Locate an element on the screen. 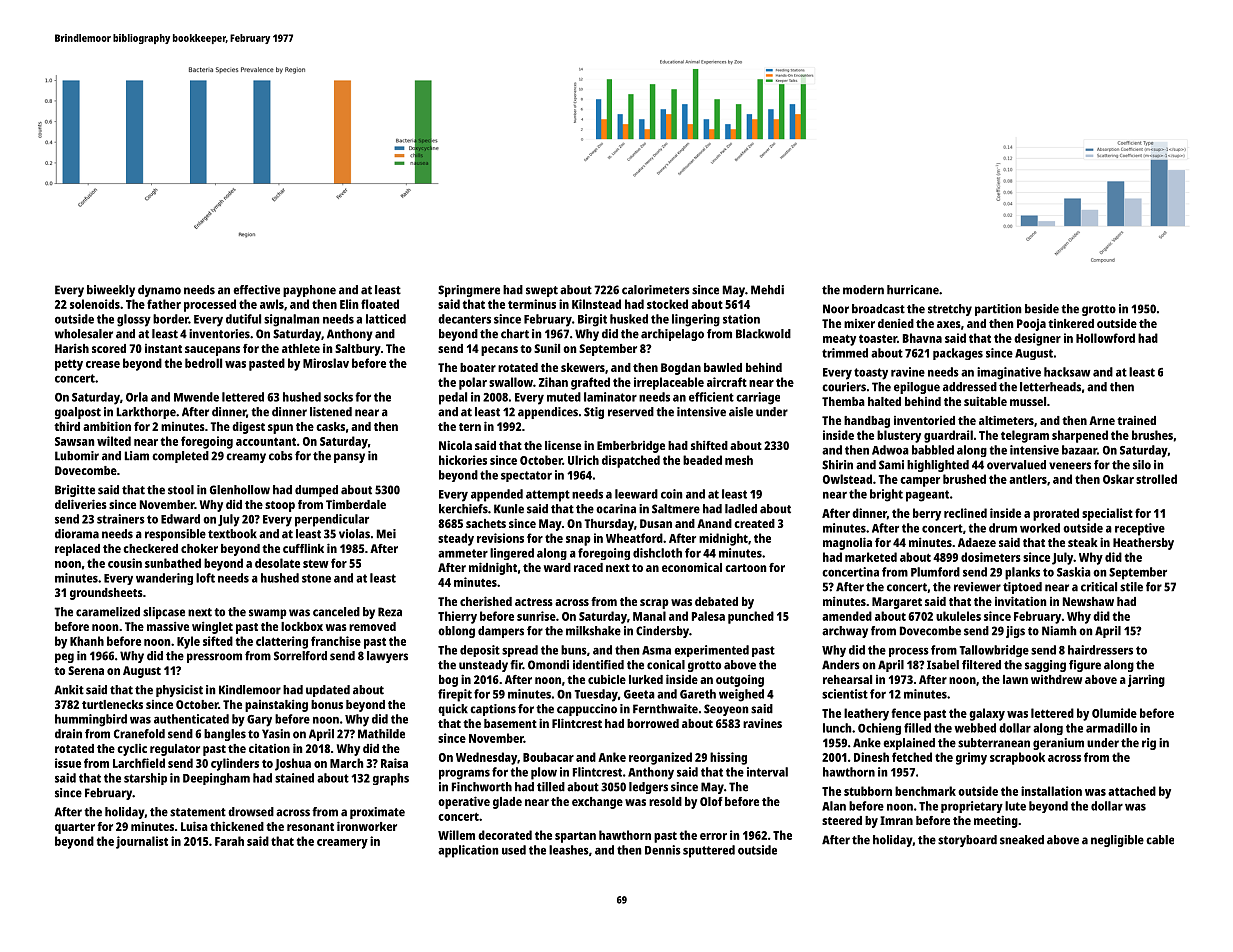  lingering is located at coordinates (696, 320).
